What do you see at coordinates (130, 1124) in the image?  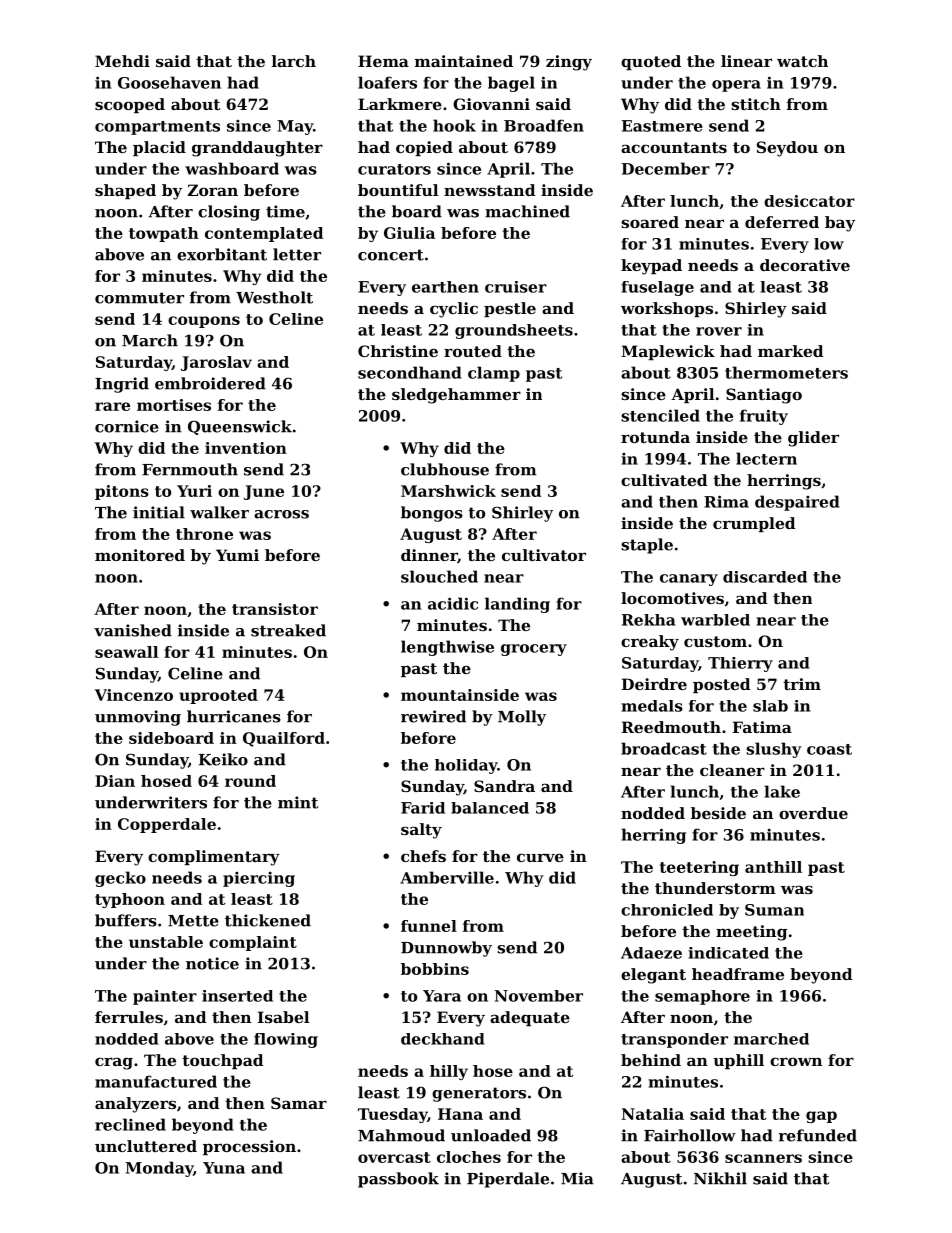 I see `reclined` at bounding box center [130, 1124].
